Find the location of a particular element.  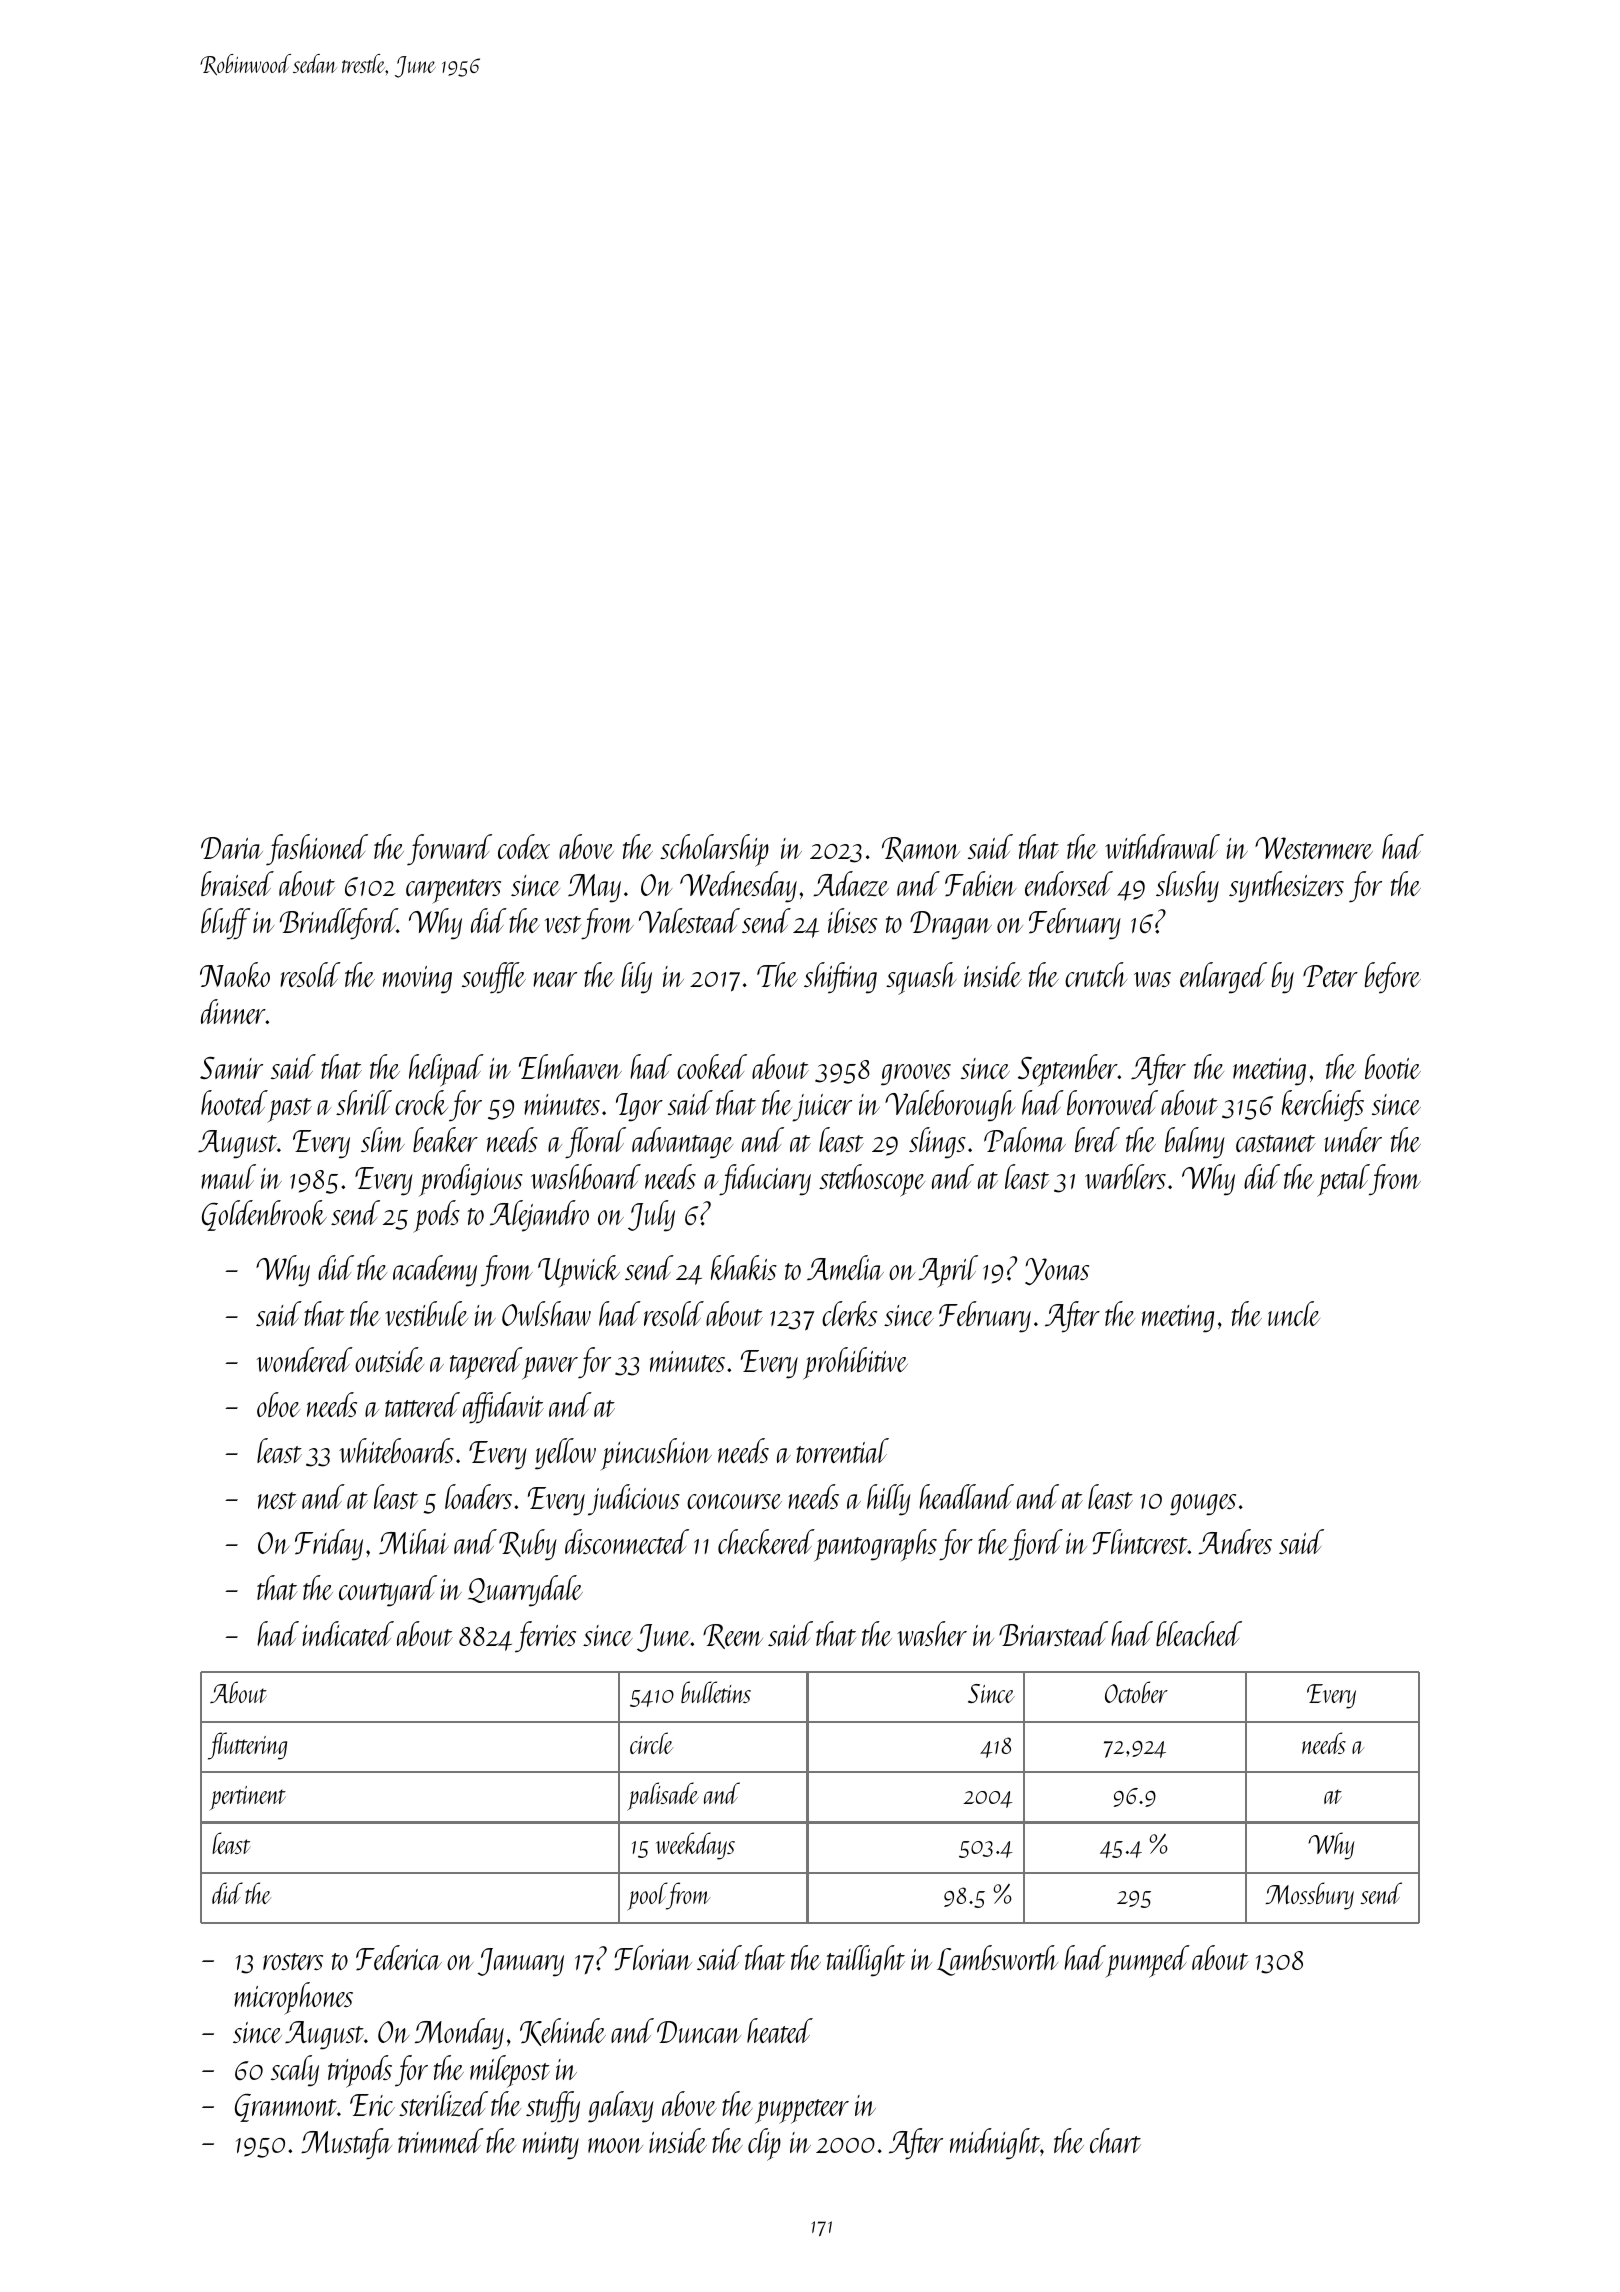

under is located at coordinates (1353, 1139).
